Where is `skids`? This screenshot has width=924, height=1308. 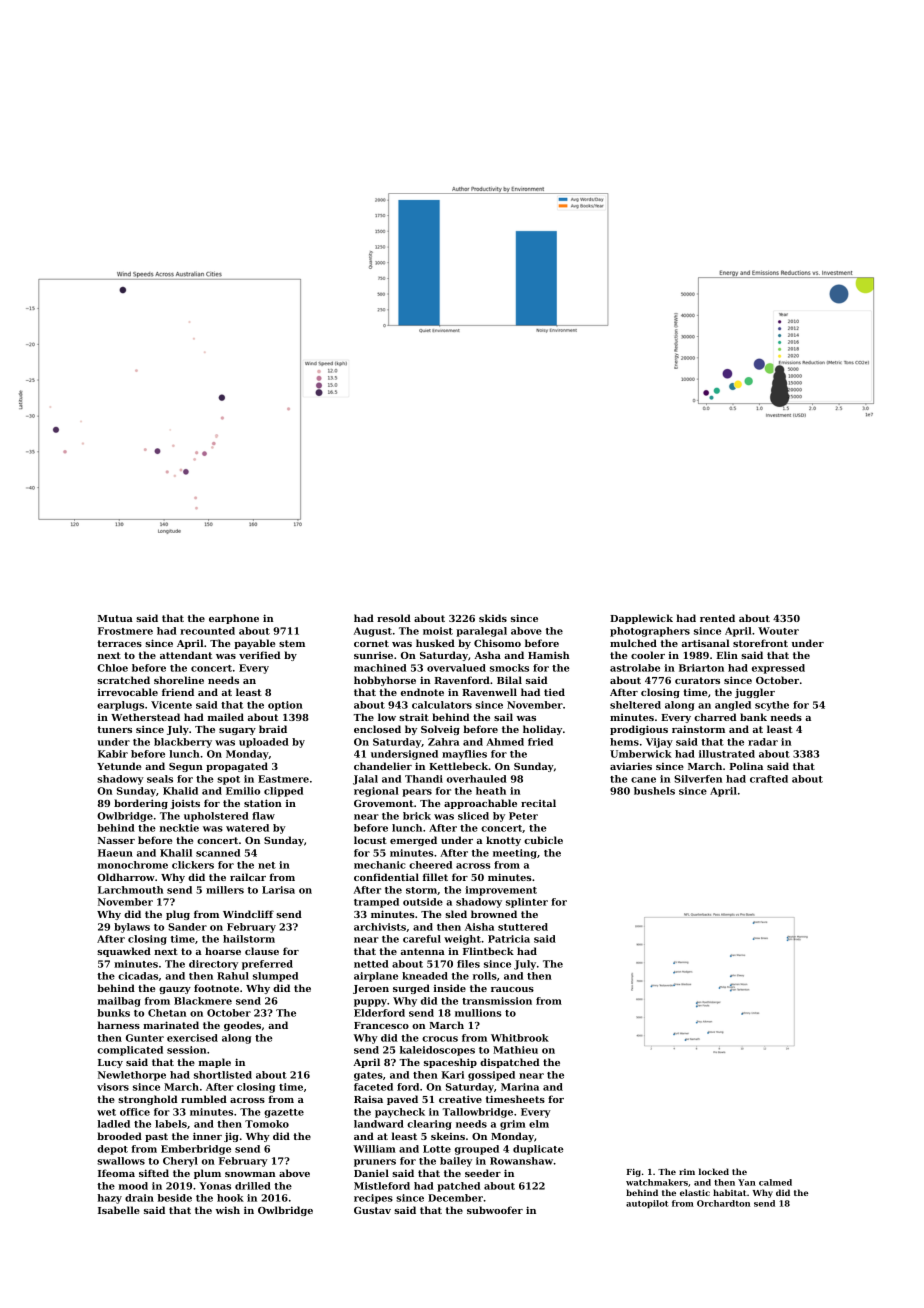 skids is located at coordinates (493, 618).
